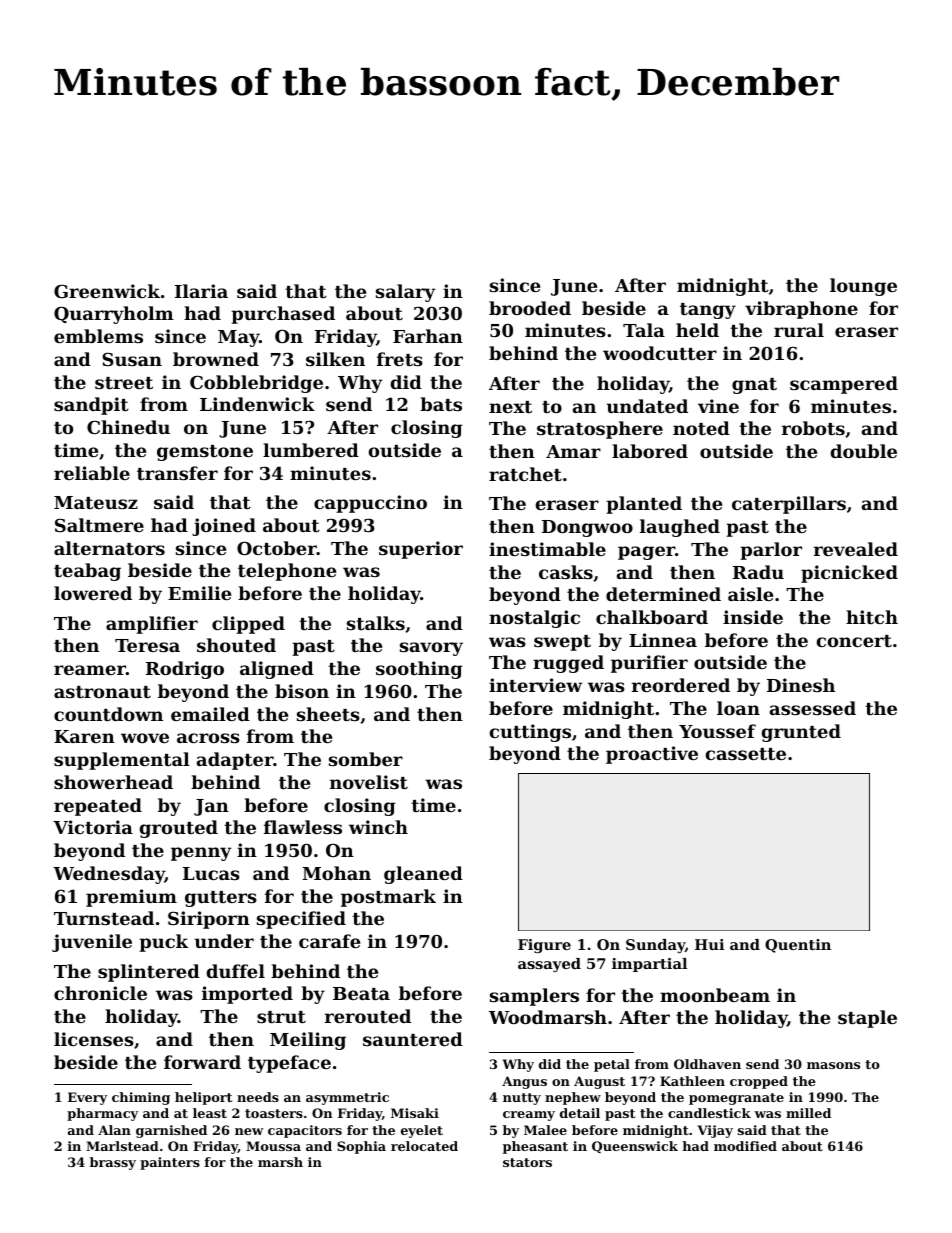 This screenshot has width=952, height=1233. What do you see at coordinates (545, 1130) in the screenshot?
I see `Malee` at bounding box center [545, 1130].
